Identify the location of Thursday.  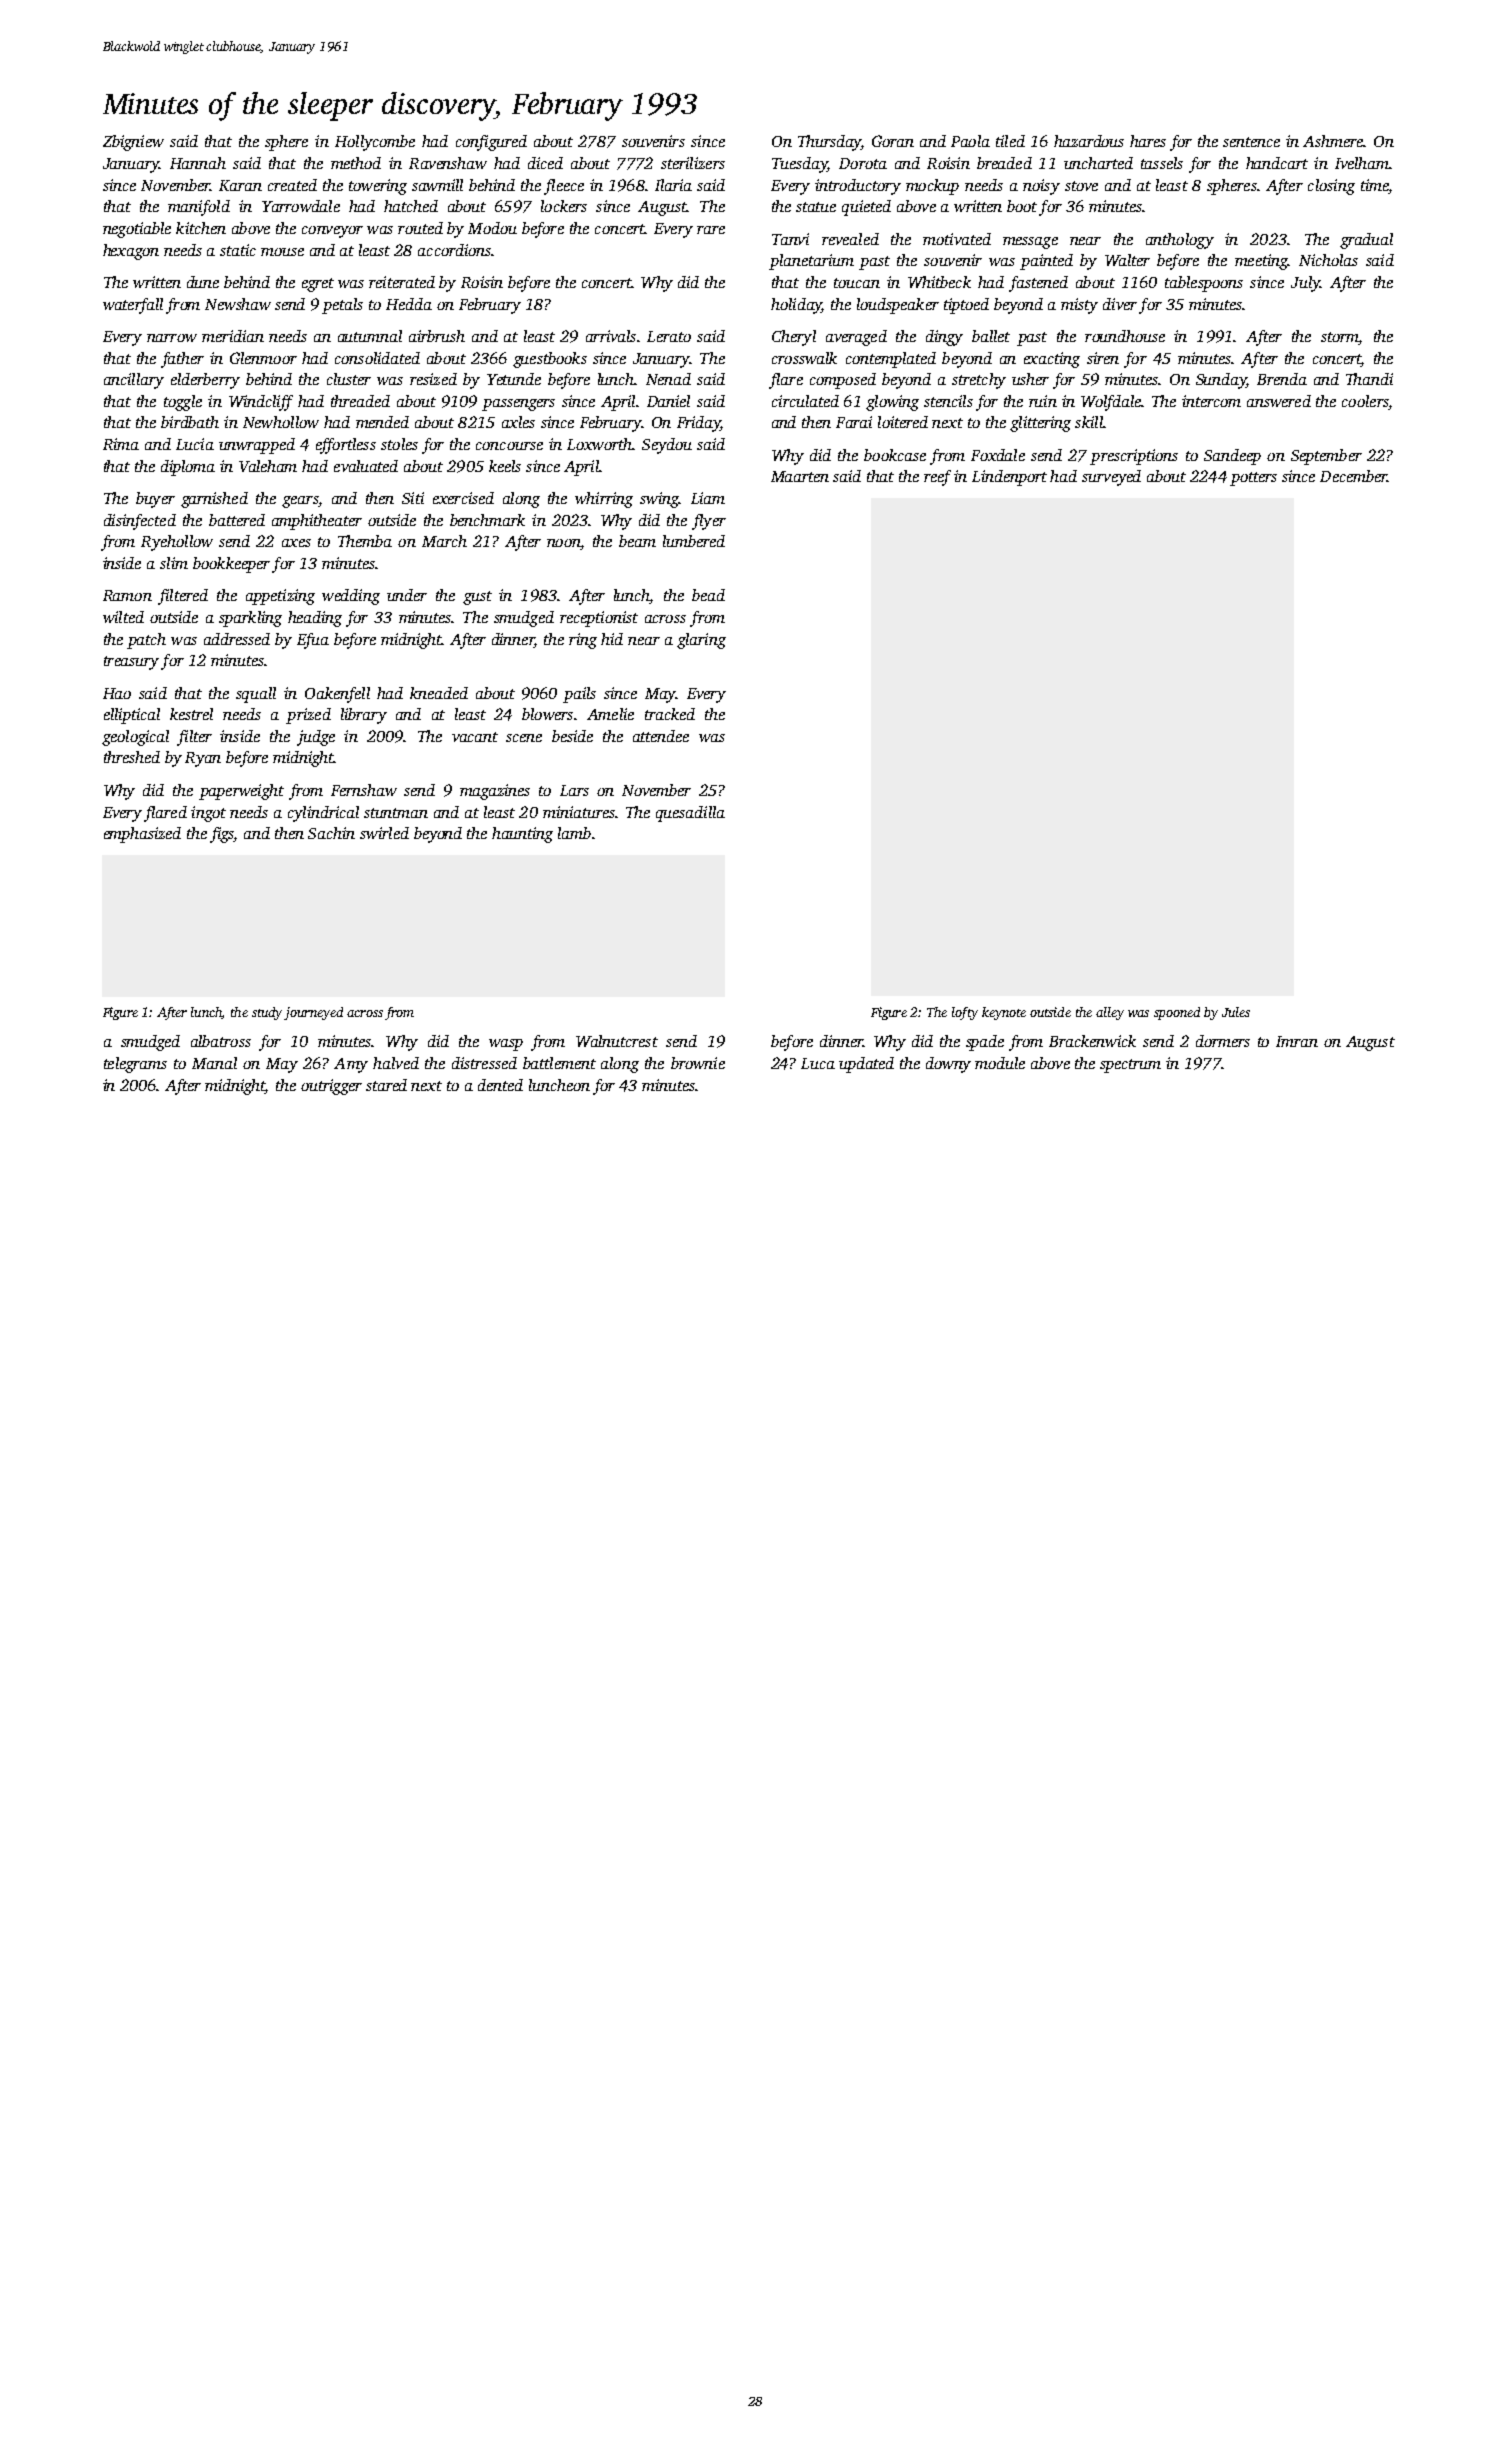
(829, 143).
